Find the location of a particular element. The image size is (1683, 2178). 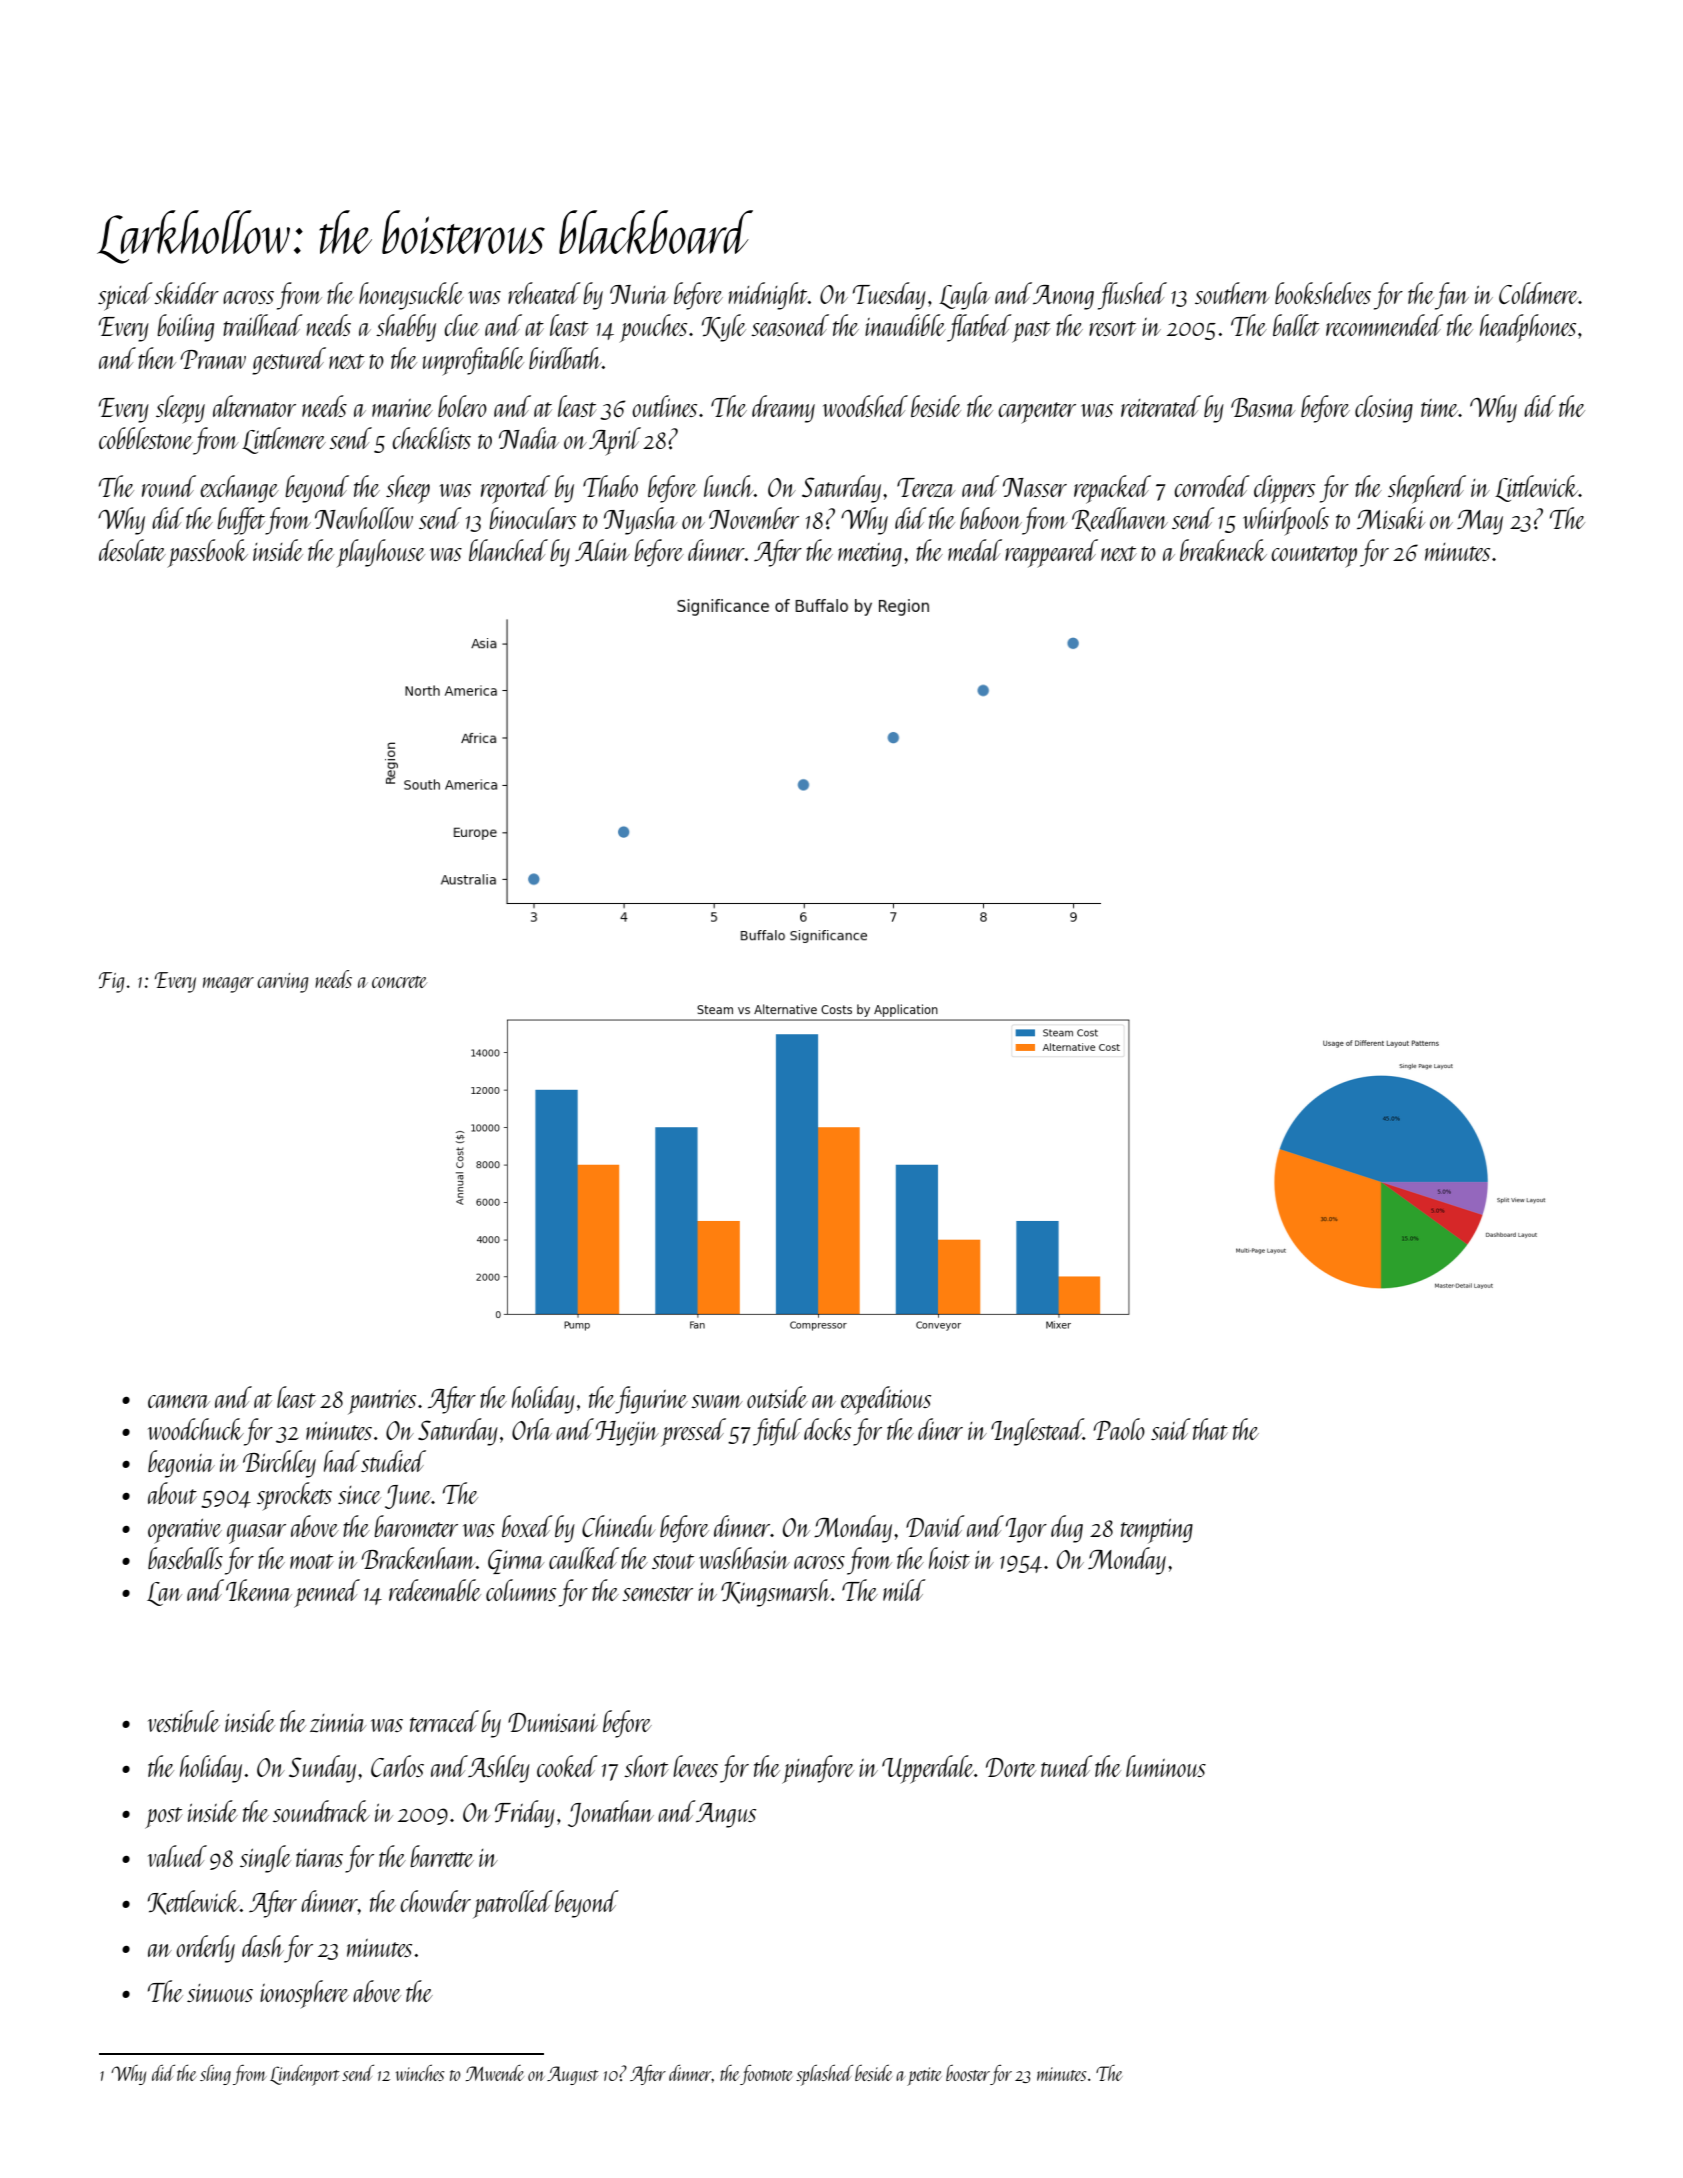

spiced is located at coordinates (125, 296).
